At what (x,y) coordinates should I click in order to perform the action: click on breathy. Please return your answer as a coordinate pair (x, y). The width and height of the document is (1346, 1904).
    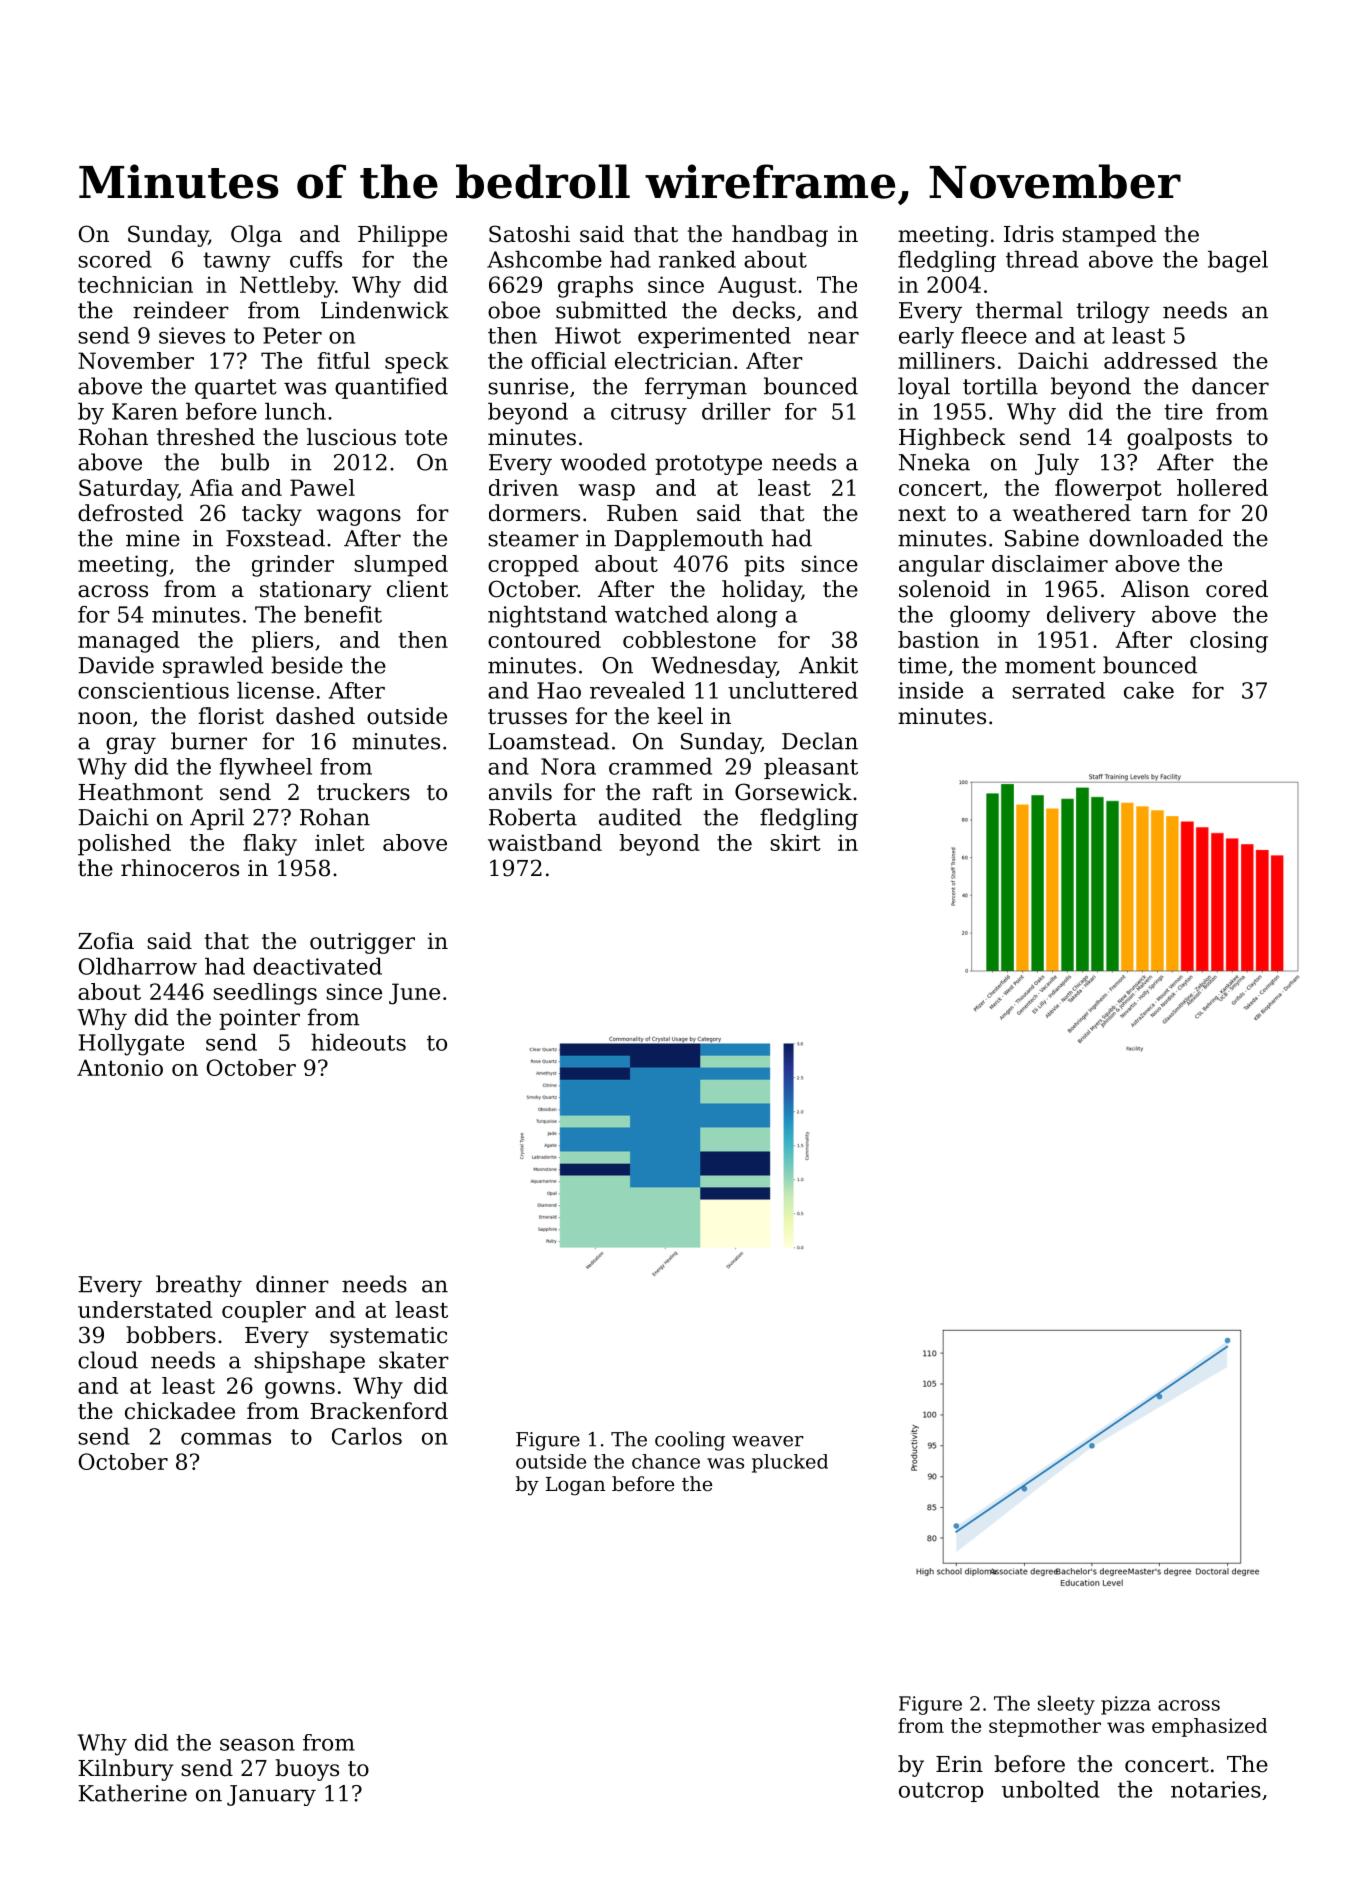
    Looking at the image, I should click on (199, 1286).
